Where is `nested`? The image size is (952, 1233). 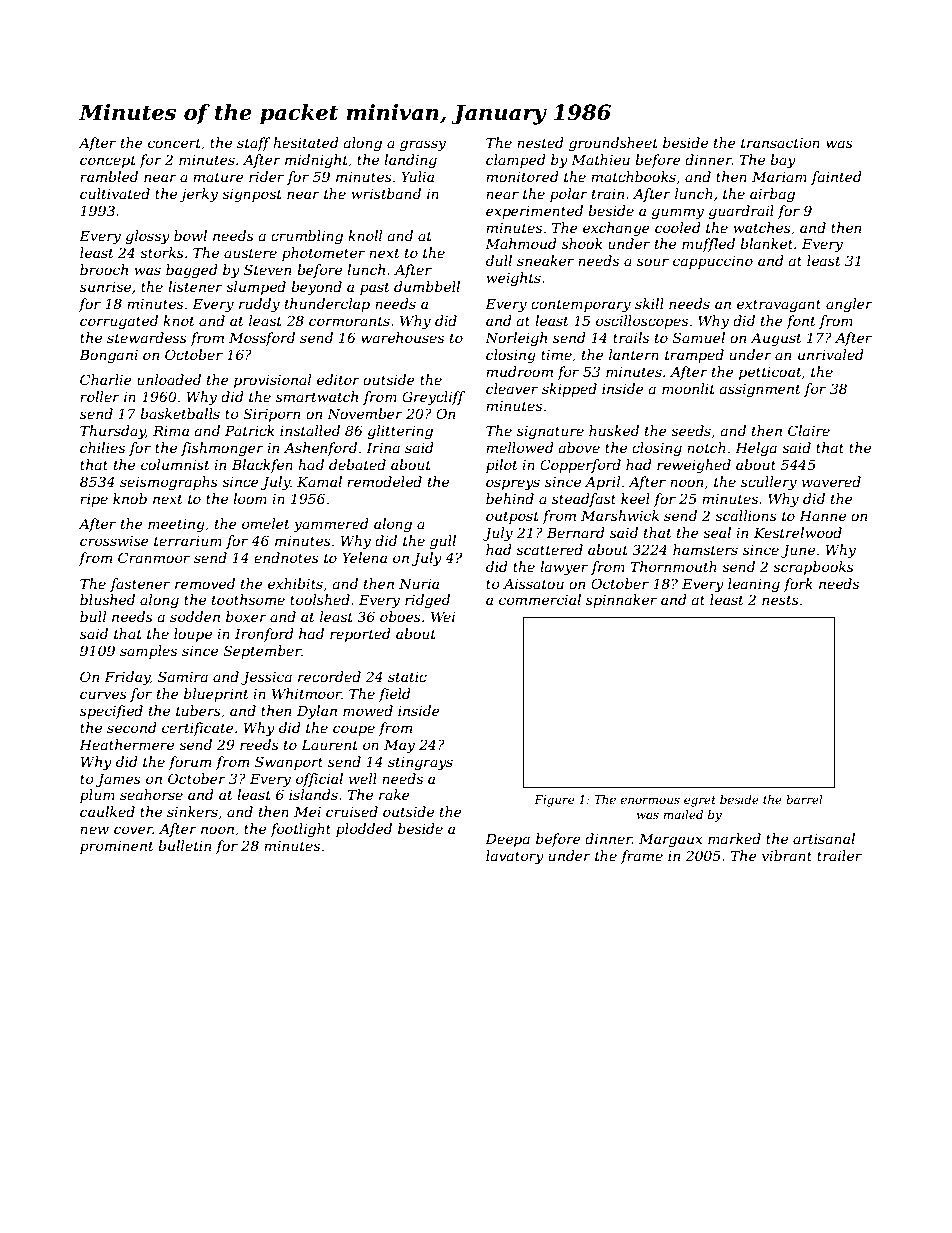 nested is located at coordinates (540, 142).
